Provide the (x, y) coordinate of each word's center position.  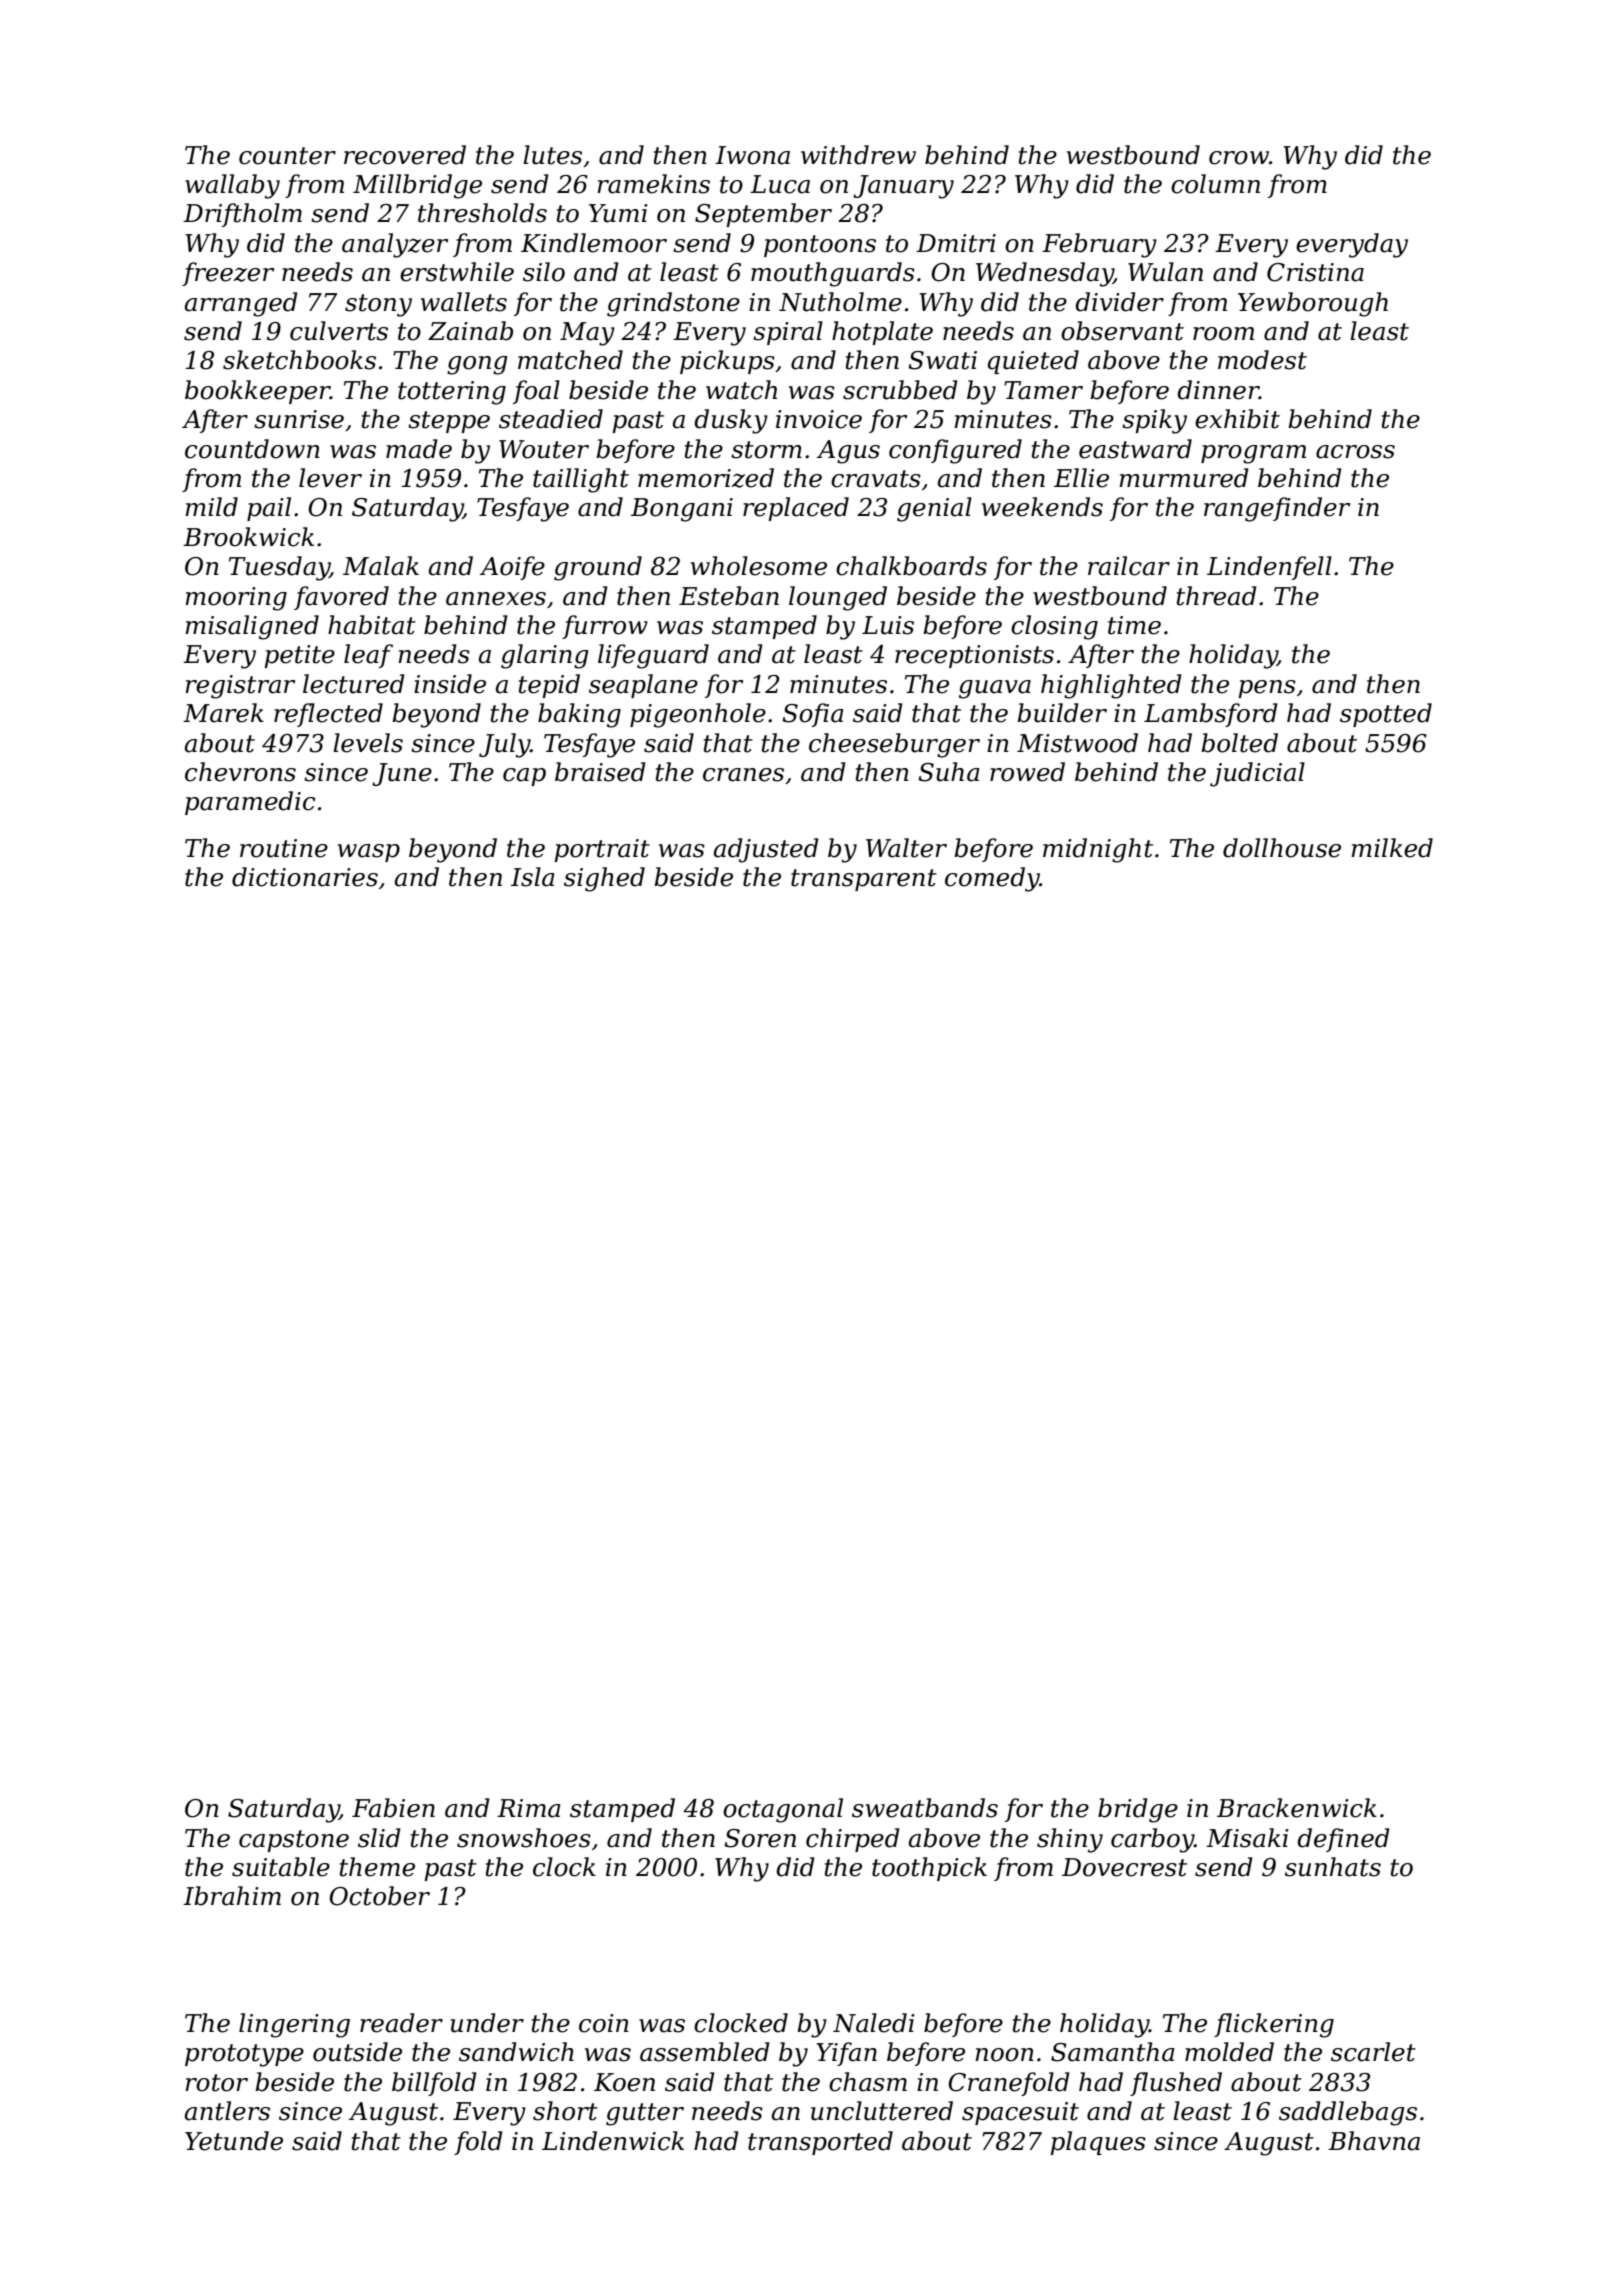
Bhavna (1374, 2141)
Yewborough (1313, 304)
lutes (552, 155)
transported (820, 2143)
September (763, 215)
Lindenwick (613, 2141)
